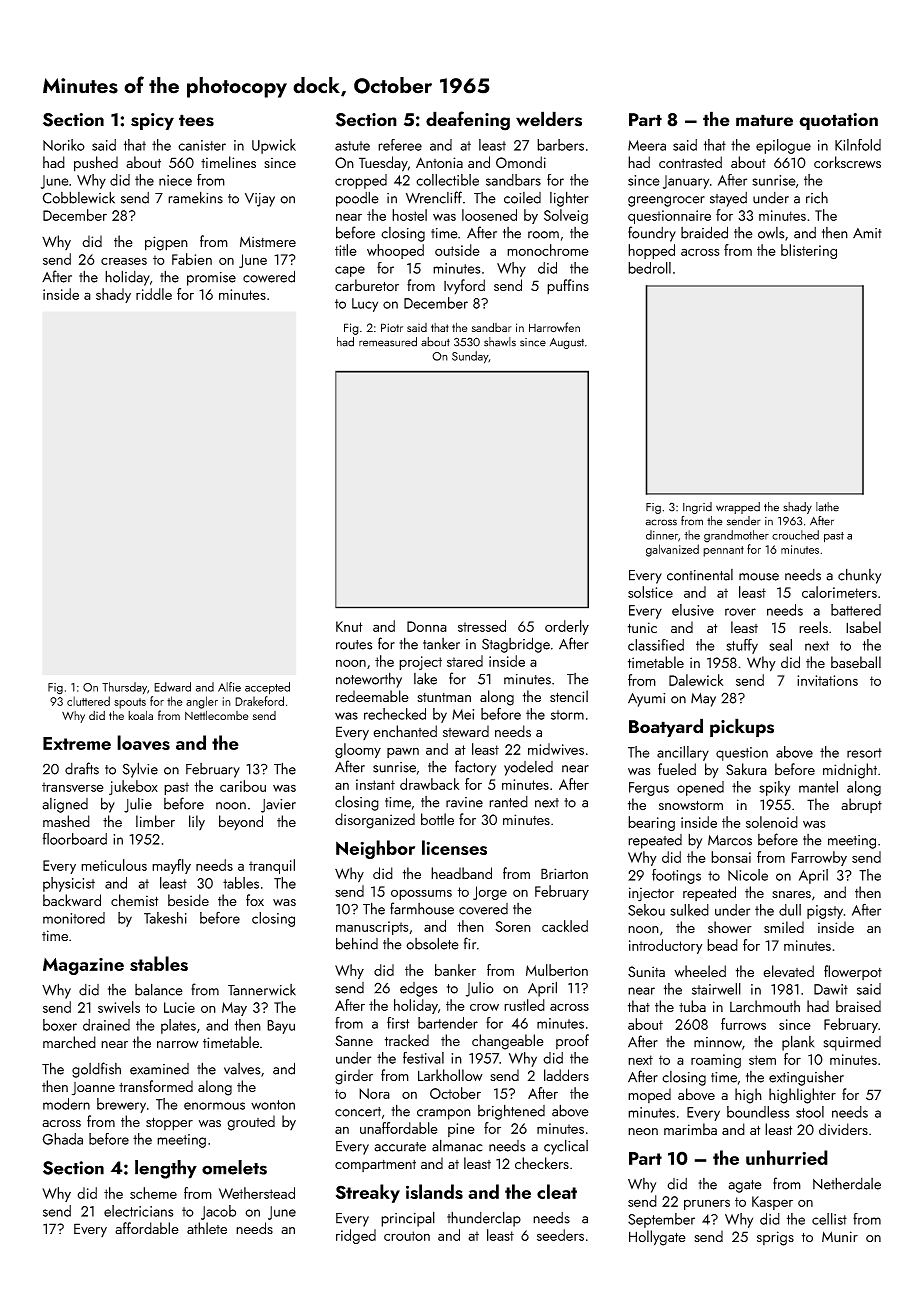 The image size is (924, 1308). What do you see at coordinates (154, 294) in the screenshot?
I see `riddle` at bounding box center [154, 294].
